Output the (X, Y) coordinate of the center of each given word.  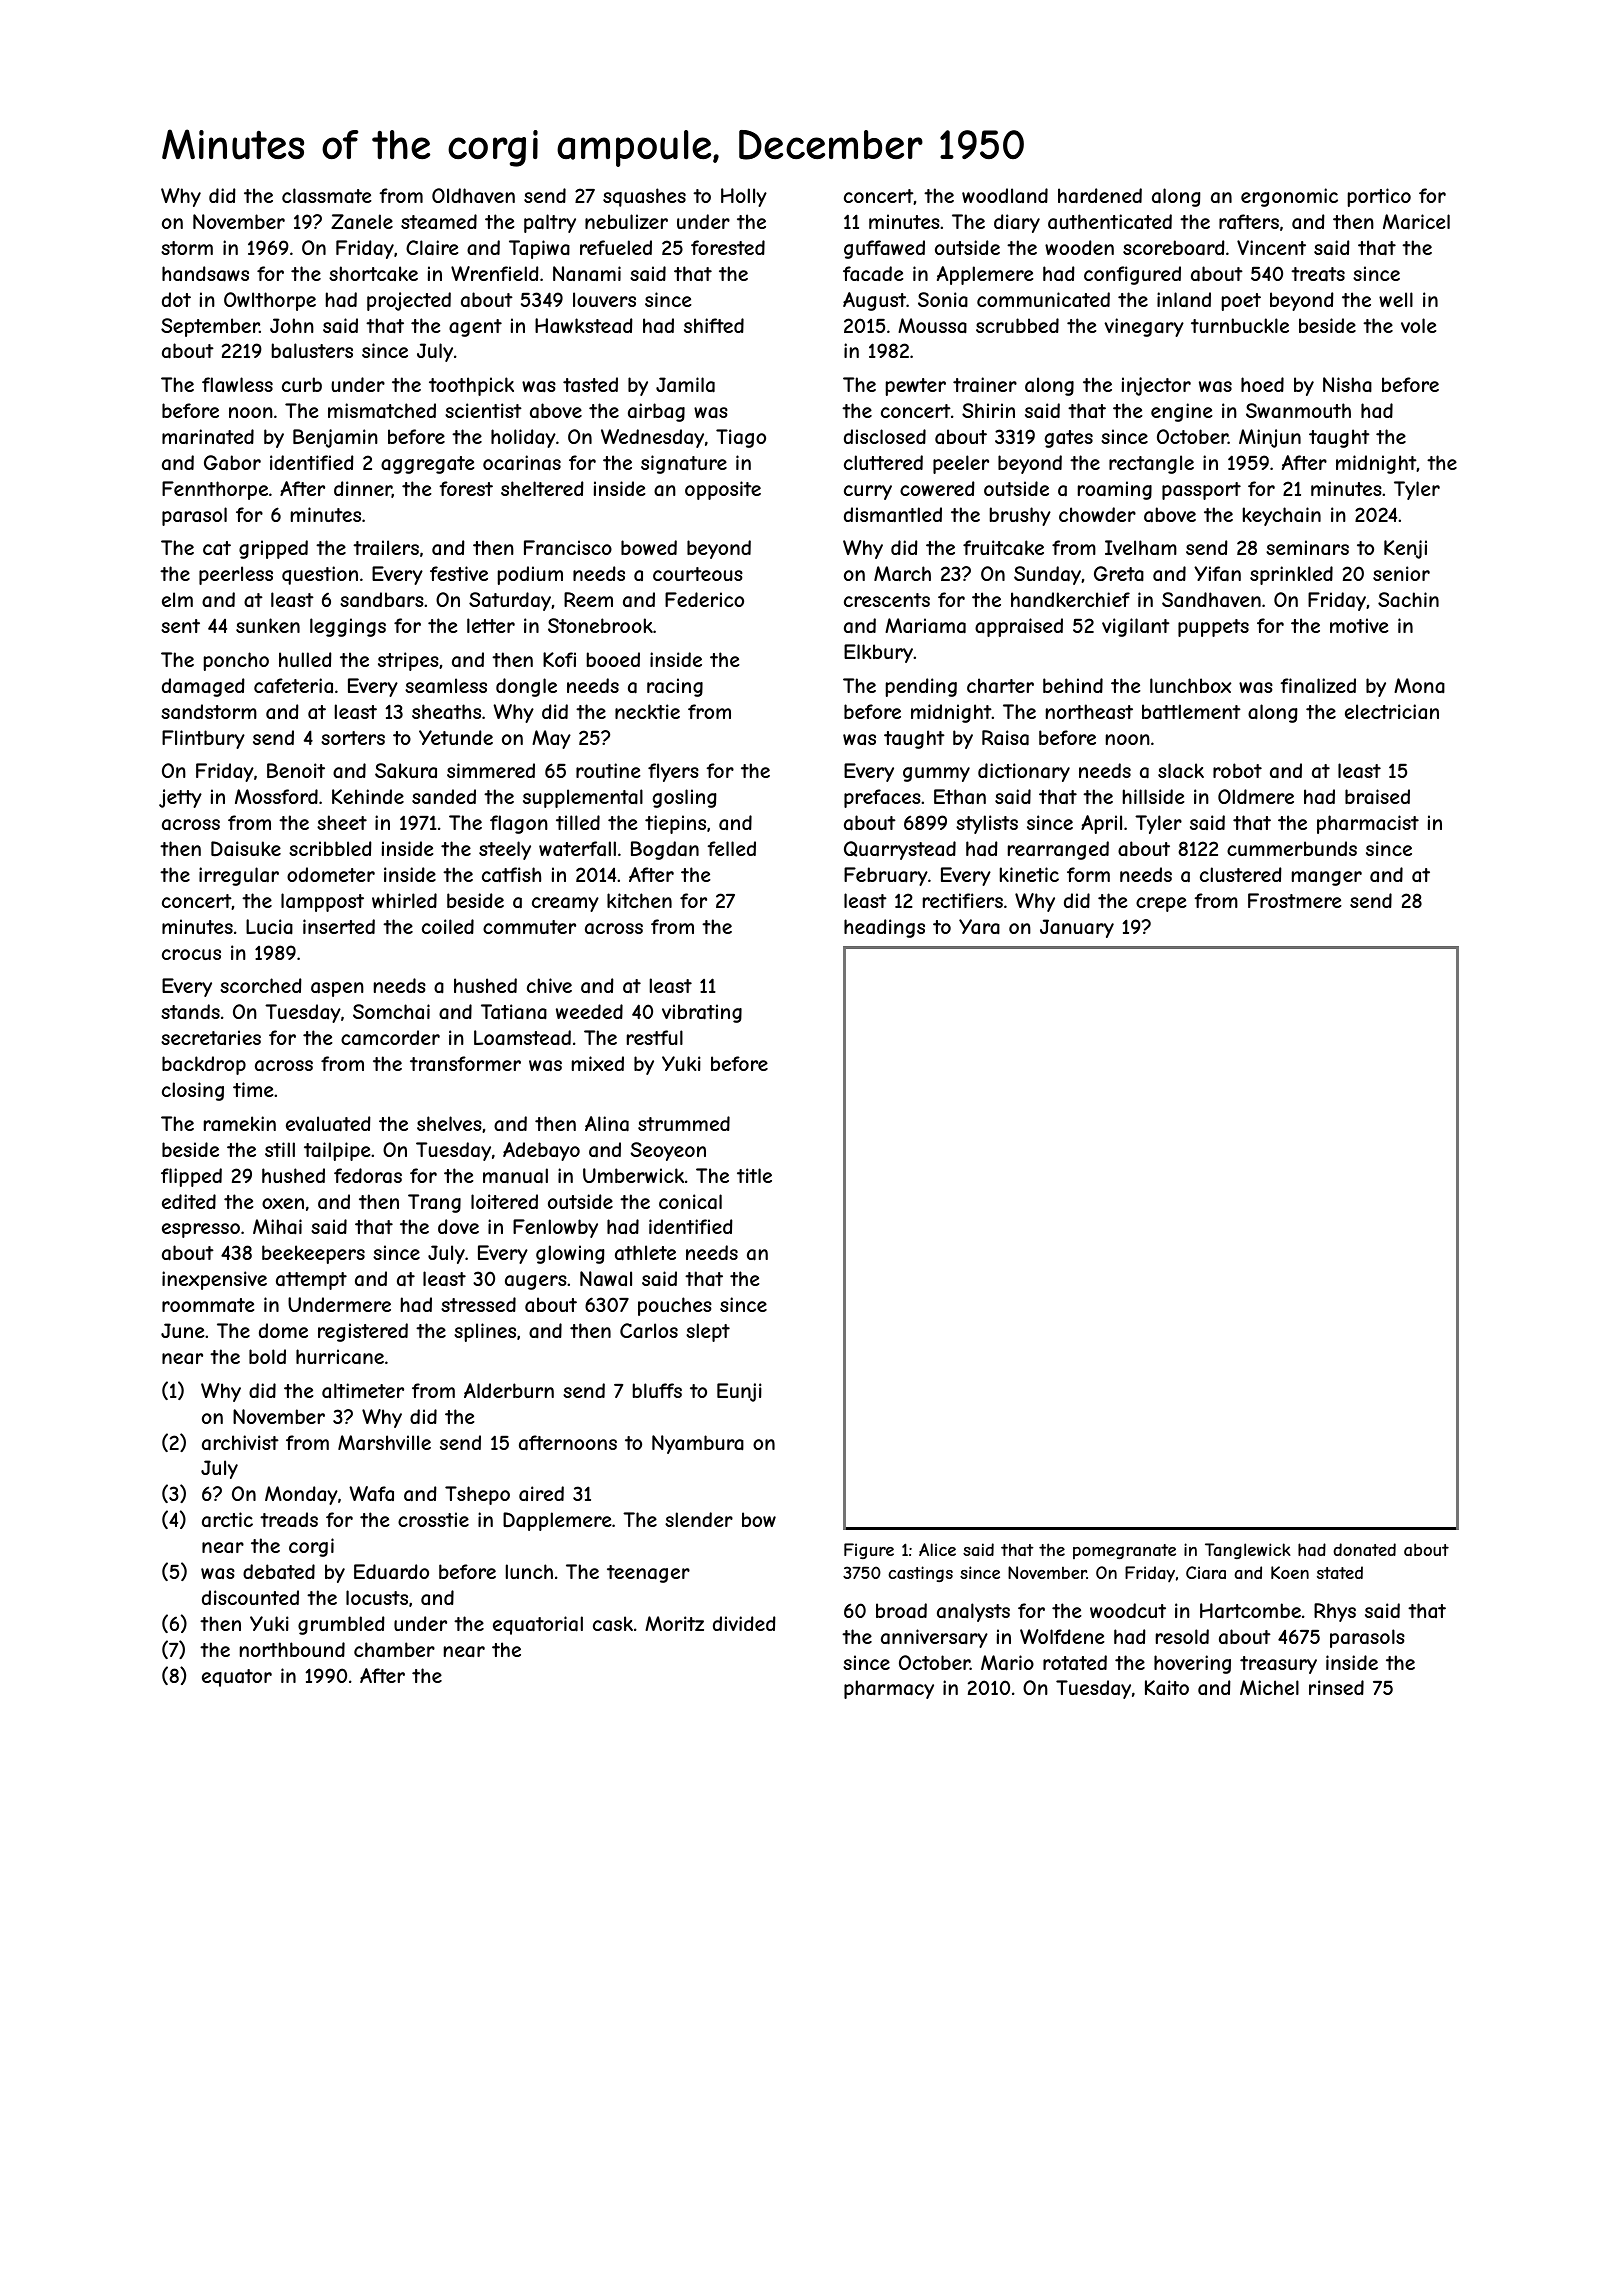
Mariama (925, 626)
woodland (1005, 195)
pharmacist (1368, 824)
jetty (180, 798)
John (292, 325)
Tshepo (477, 1495)
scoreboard (1173, 248)
